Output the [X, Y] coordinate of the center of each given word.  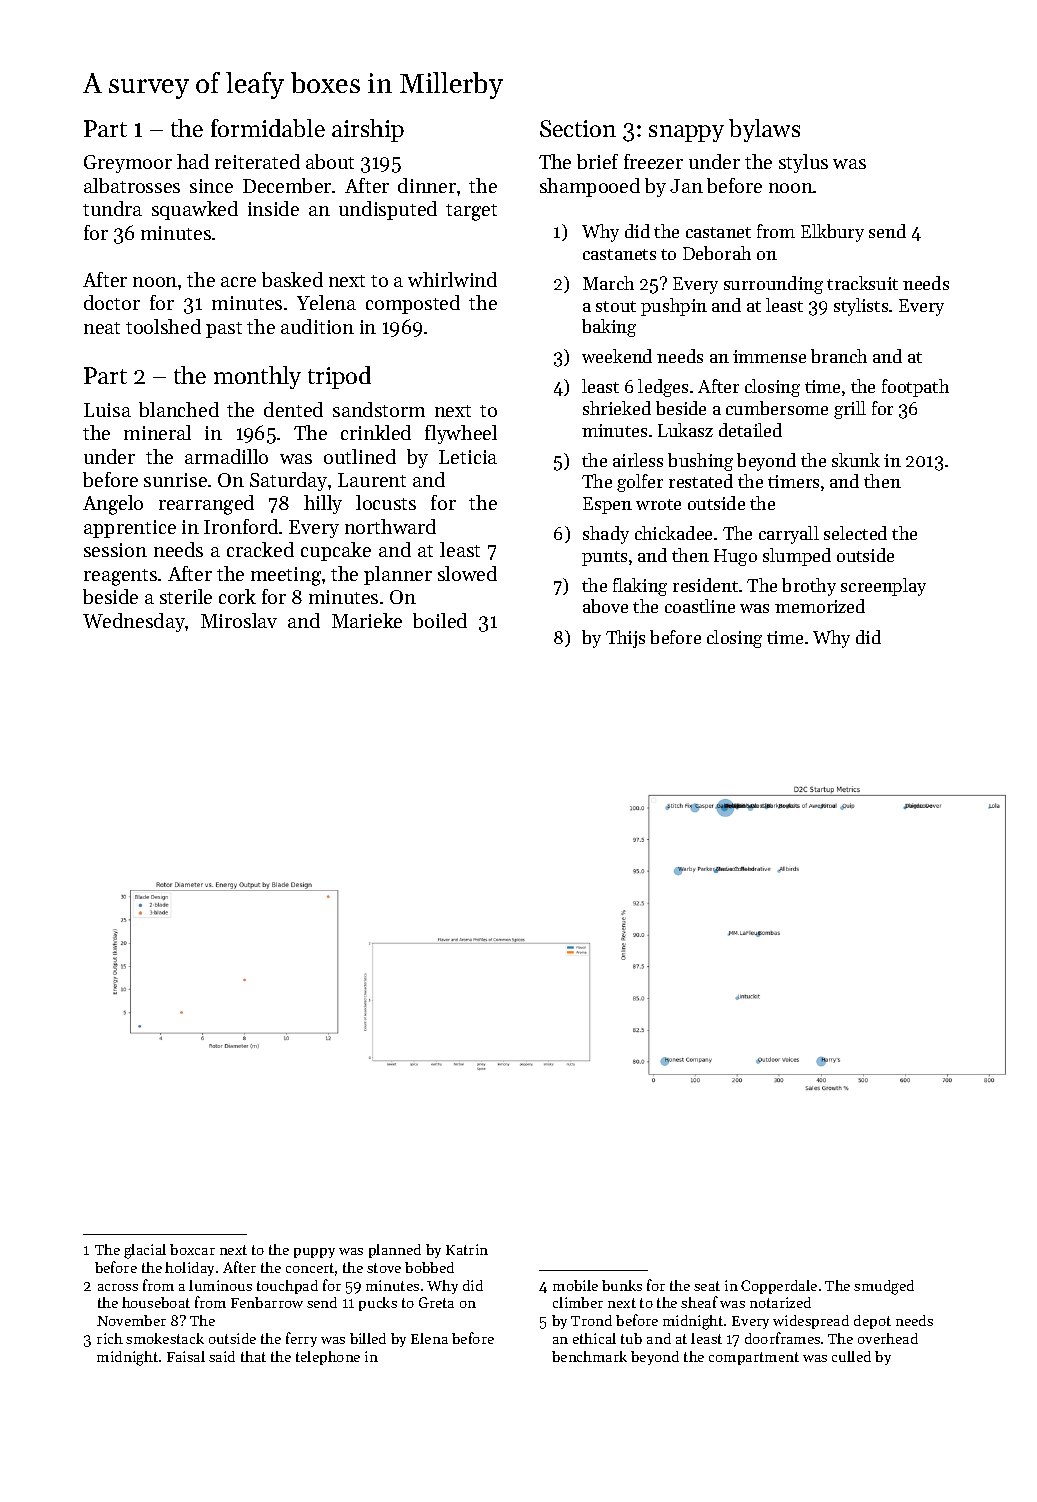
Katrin [467, 1249]
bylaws [764, 130]
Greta [436, 1302]
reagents [120, 577]
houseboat [156, 1302]
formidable [268, 128]
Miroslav [239, 620]
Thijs [625, 639]
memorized [820, 606]
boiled [440, 620]
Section [578, 128]
